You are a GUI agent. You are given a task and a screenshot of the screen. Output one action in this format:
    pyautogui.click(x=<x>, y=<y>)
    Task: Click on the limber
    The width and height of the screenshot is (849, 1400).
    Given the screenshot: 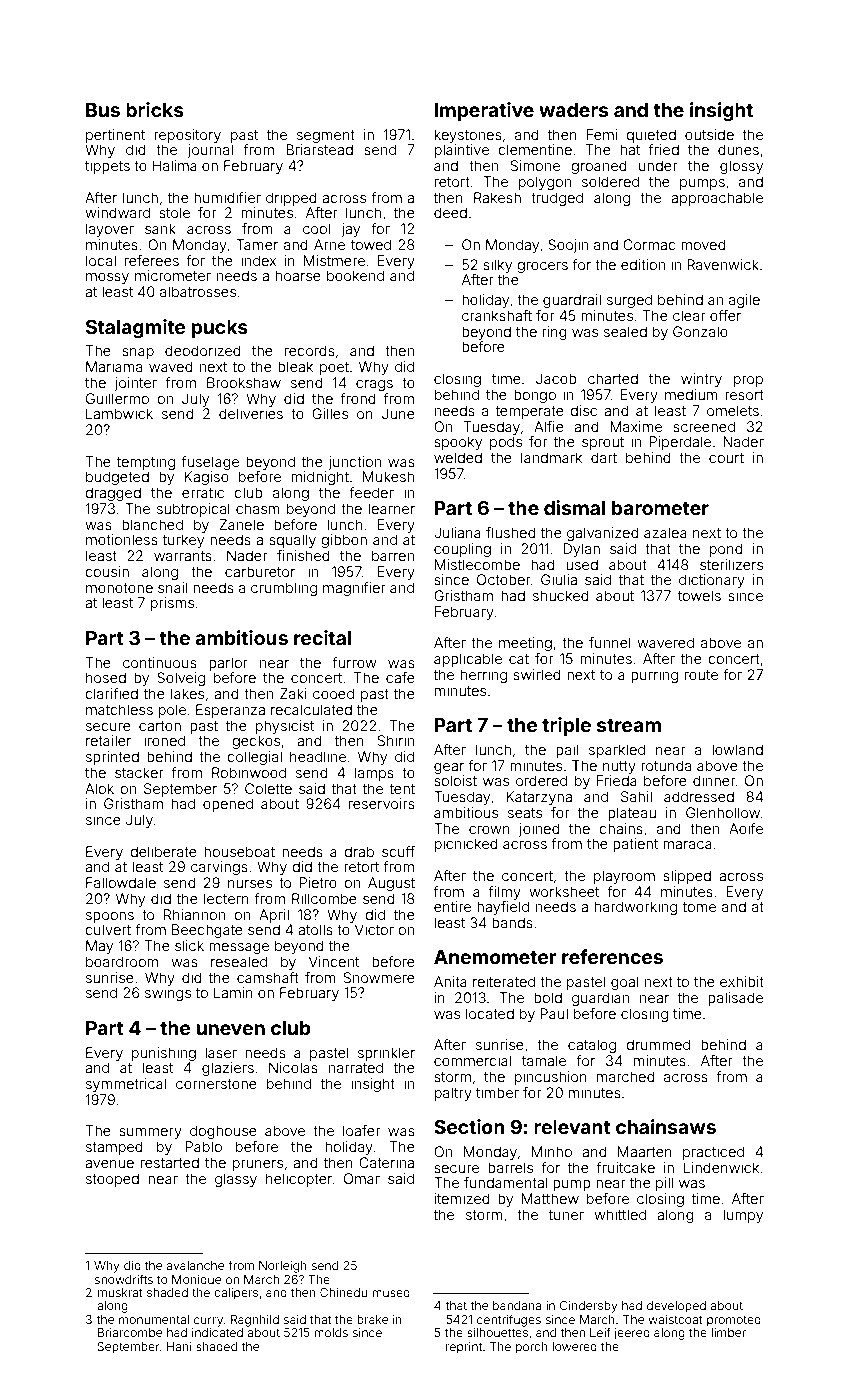 What is the action you would take?
    pyautogui.click(x=728, y=1332)
